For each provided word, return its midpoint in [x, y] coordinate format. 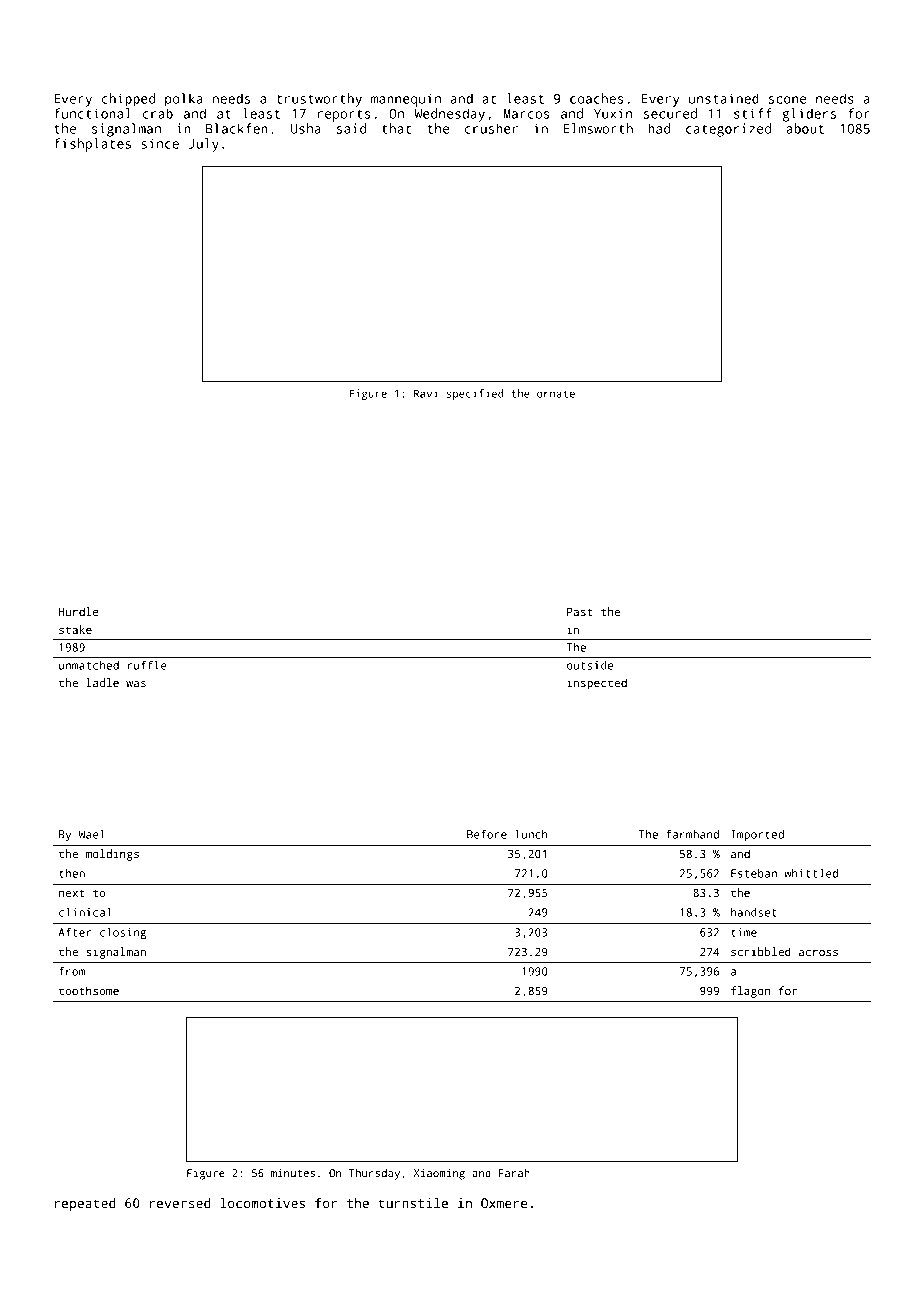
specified [475, 394]
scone [787, 100]
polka [184, 100]
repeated [85, 1204]
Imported [757, 835]
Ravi [426, 393]
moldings [112, 855]
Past [580, 612]
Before [487, 834]
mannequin [406, 100]
